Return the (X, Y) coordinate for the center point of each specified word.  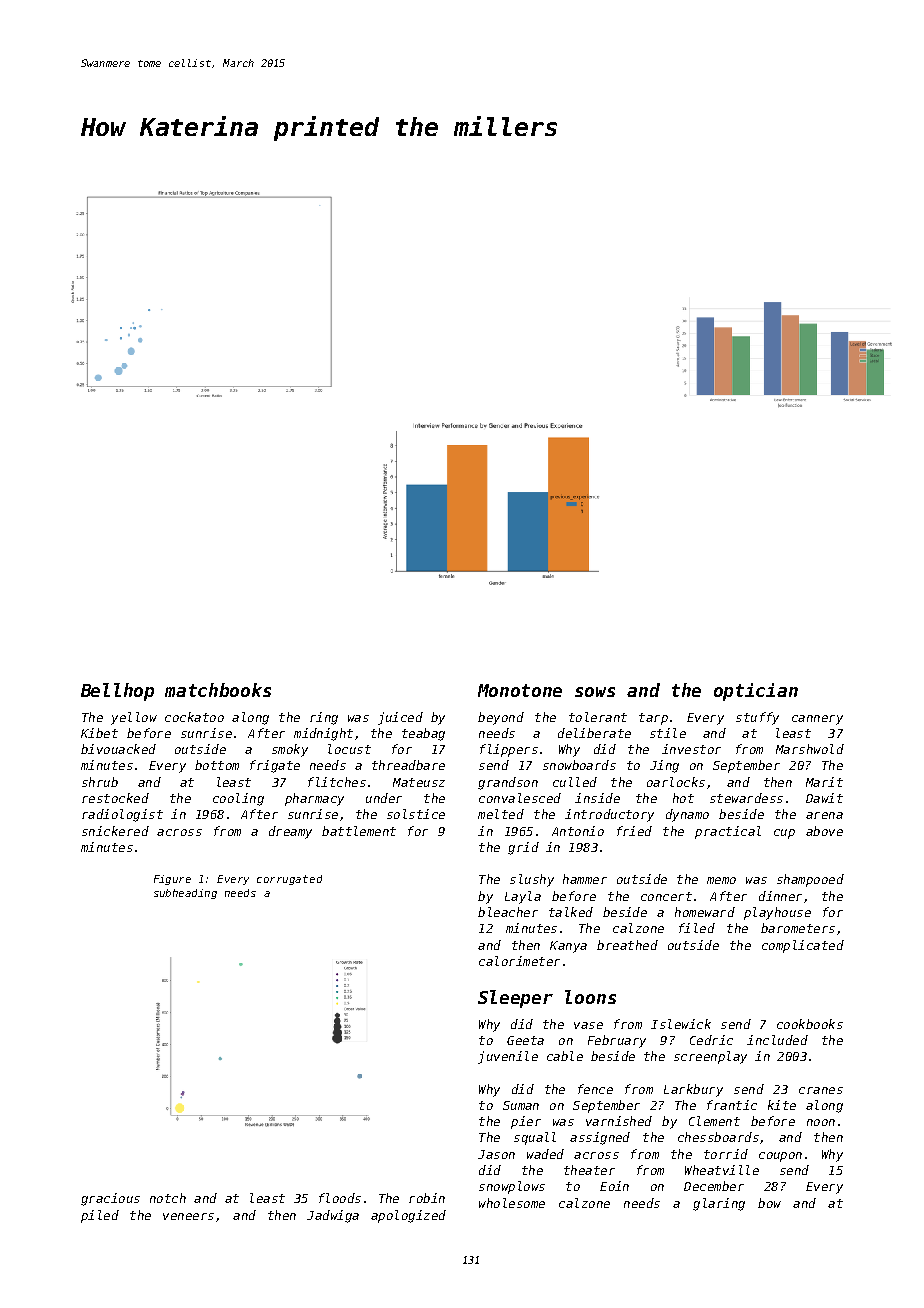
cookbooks (810, 1024)
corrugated (289, 880)
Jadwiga (333, 1216)
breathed (627, 945)
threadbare (408, 765)
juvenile (508, 1057)
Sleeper (515, 999)
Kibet (99, 733)
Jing (664, 766)
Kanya (568, 947)
